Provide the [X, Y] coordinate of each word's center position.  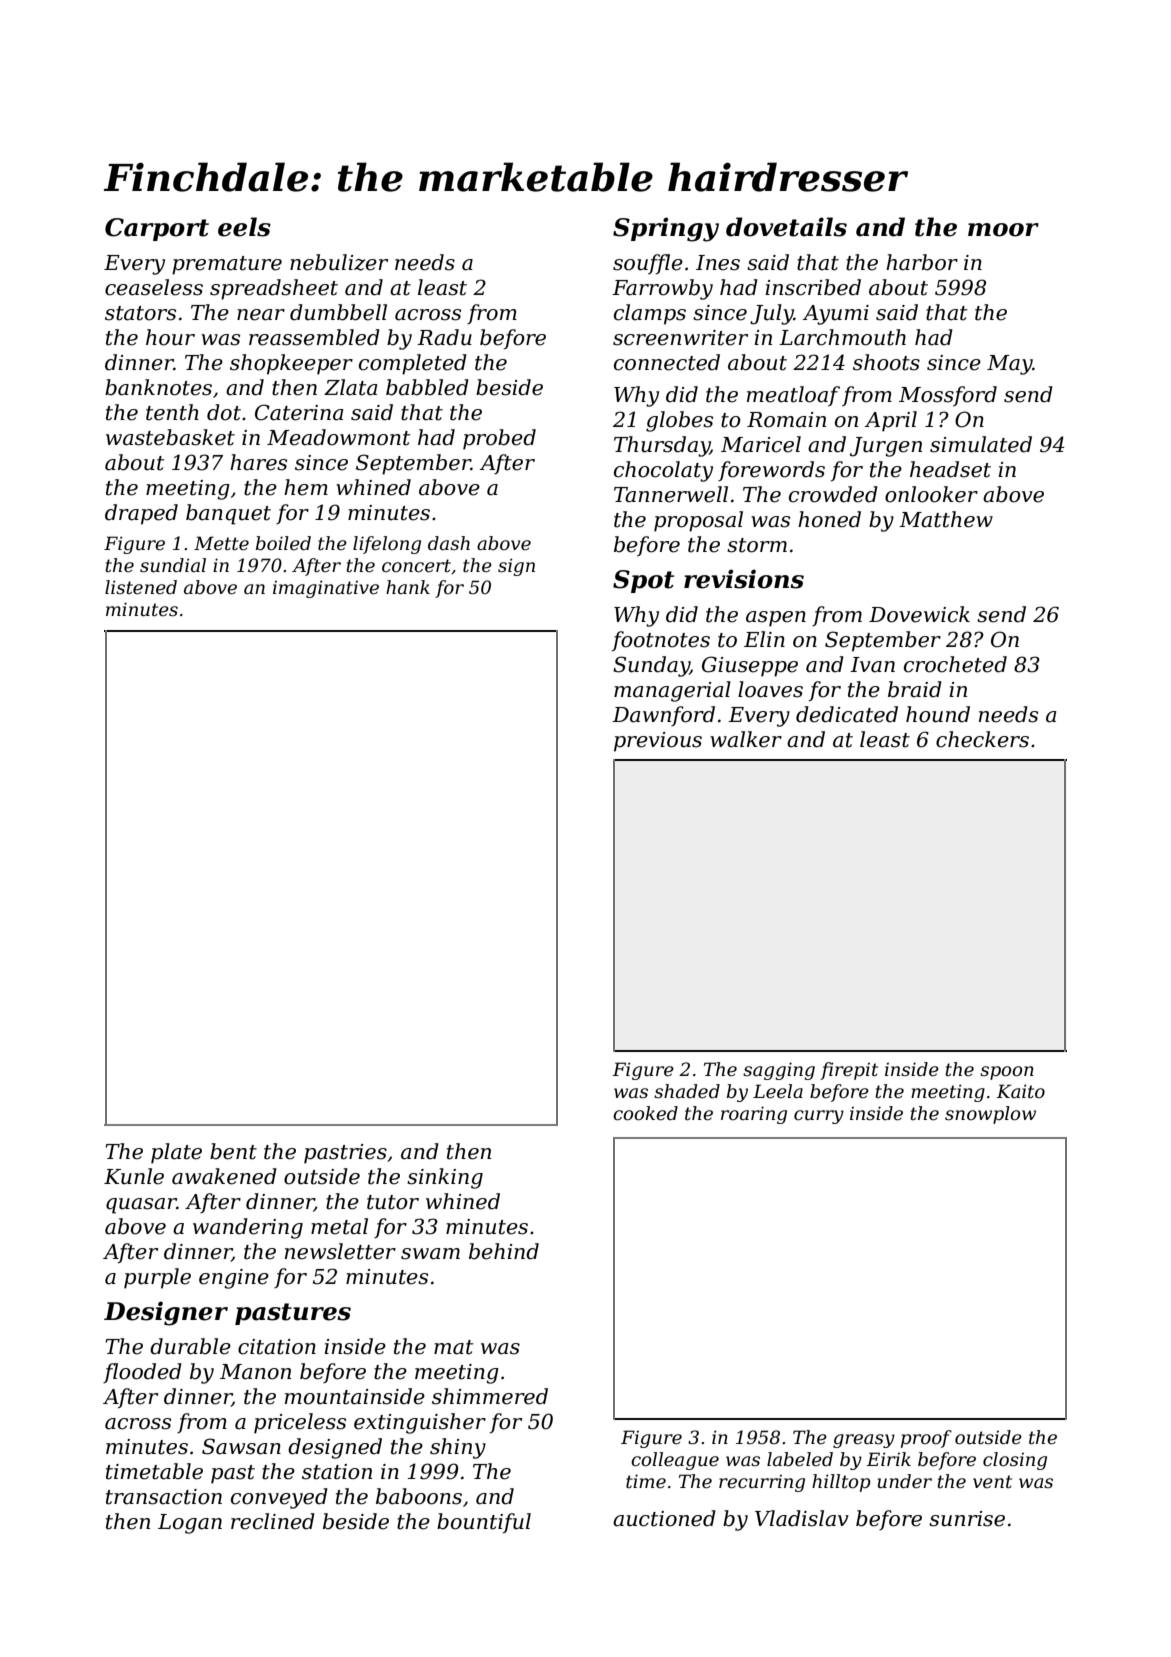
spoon [1007, 1073]
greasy [864, 1441]
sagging [779, 1071]
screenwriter [680, 338]
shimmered [490, 1396]
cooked [645, 1113]
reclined [273, 1521]
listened [141, 587]
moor [1003, 230]
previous [658, 742]
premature [227, 265]
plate [176, 1153]
